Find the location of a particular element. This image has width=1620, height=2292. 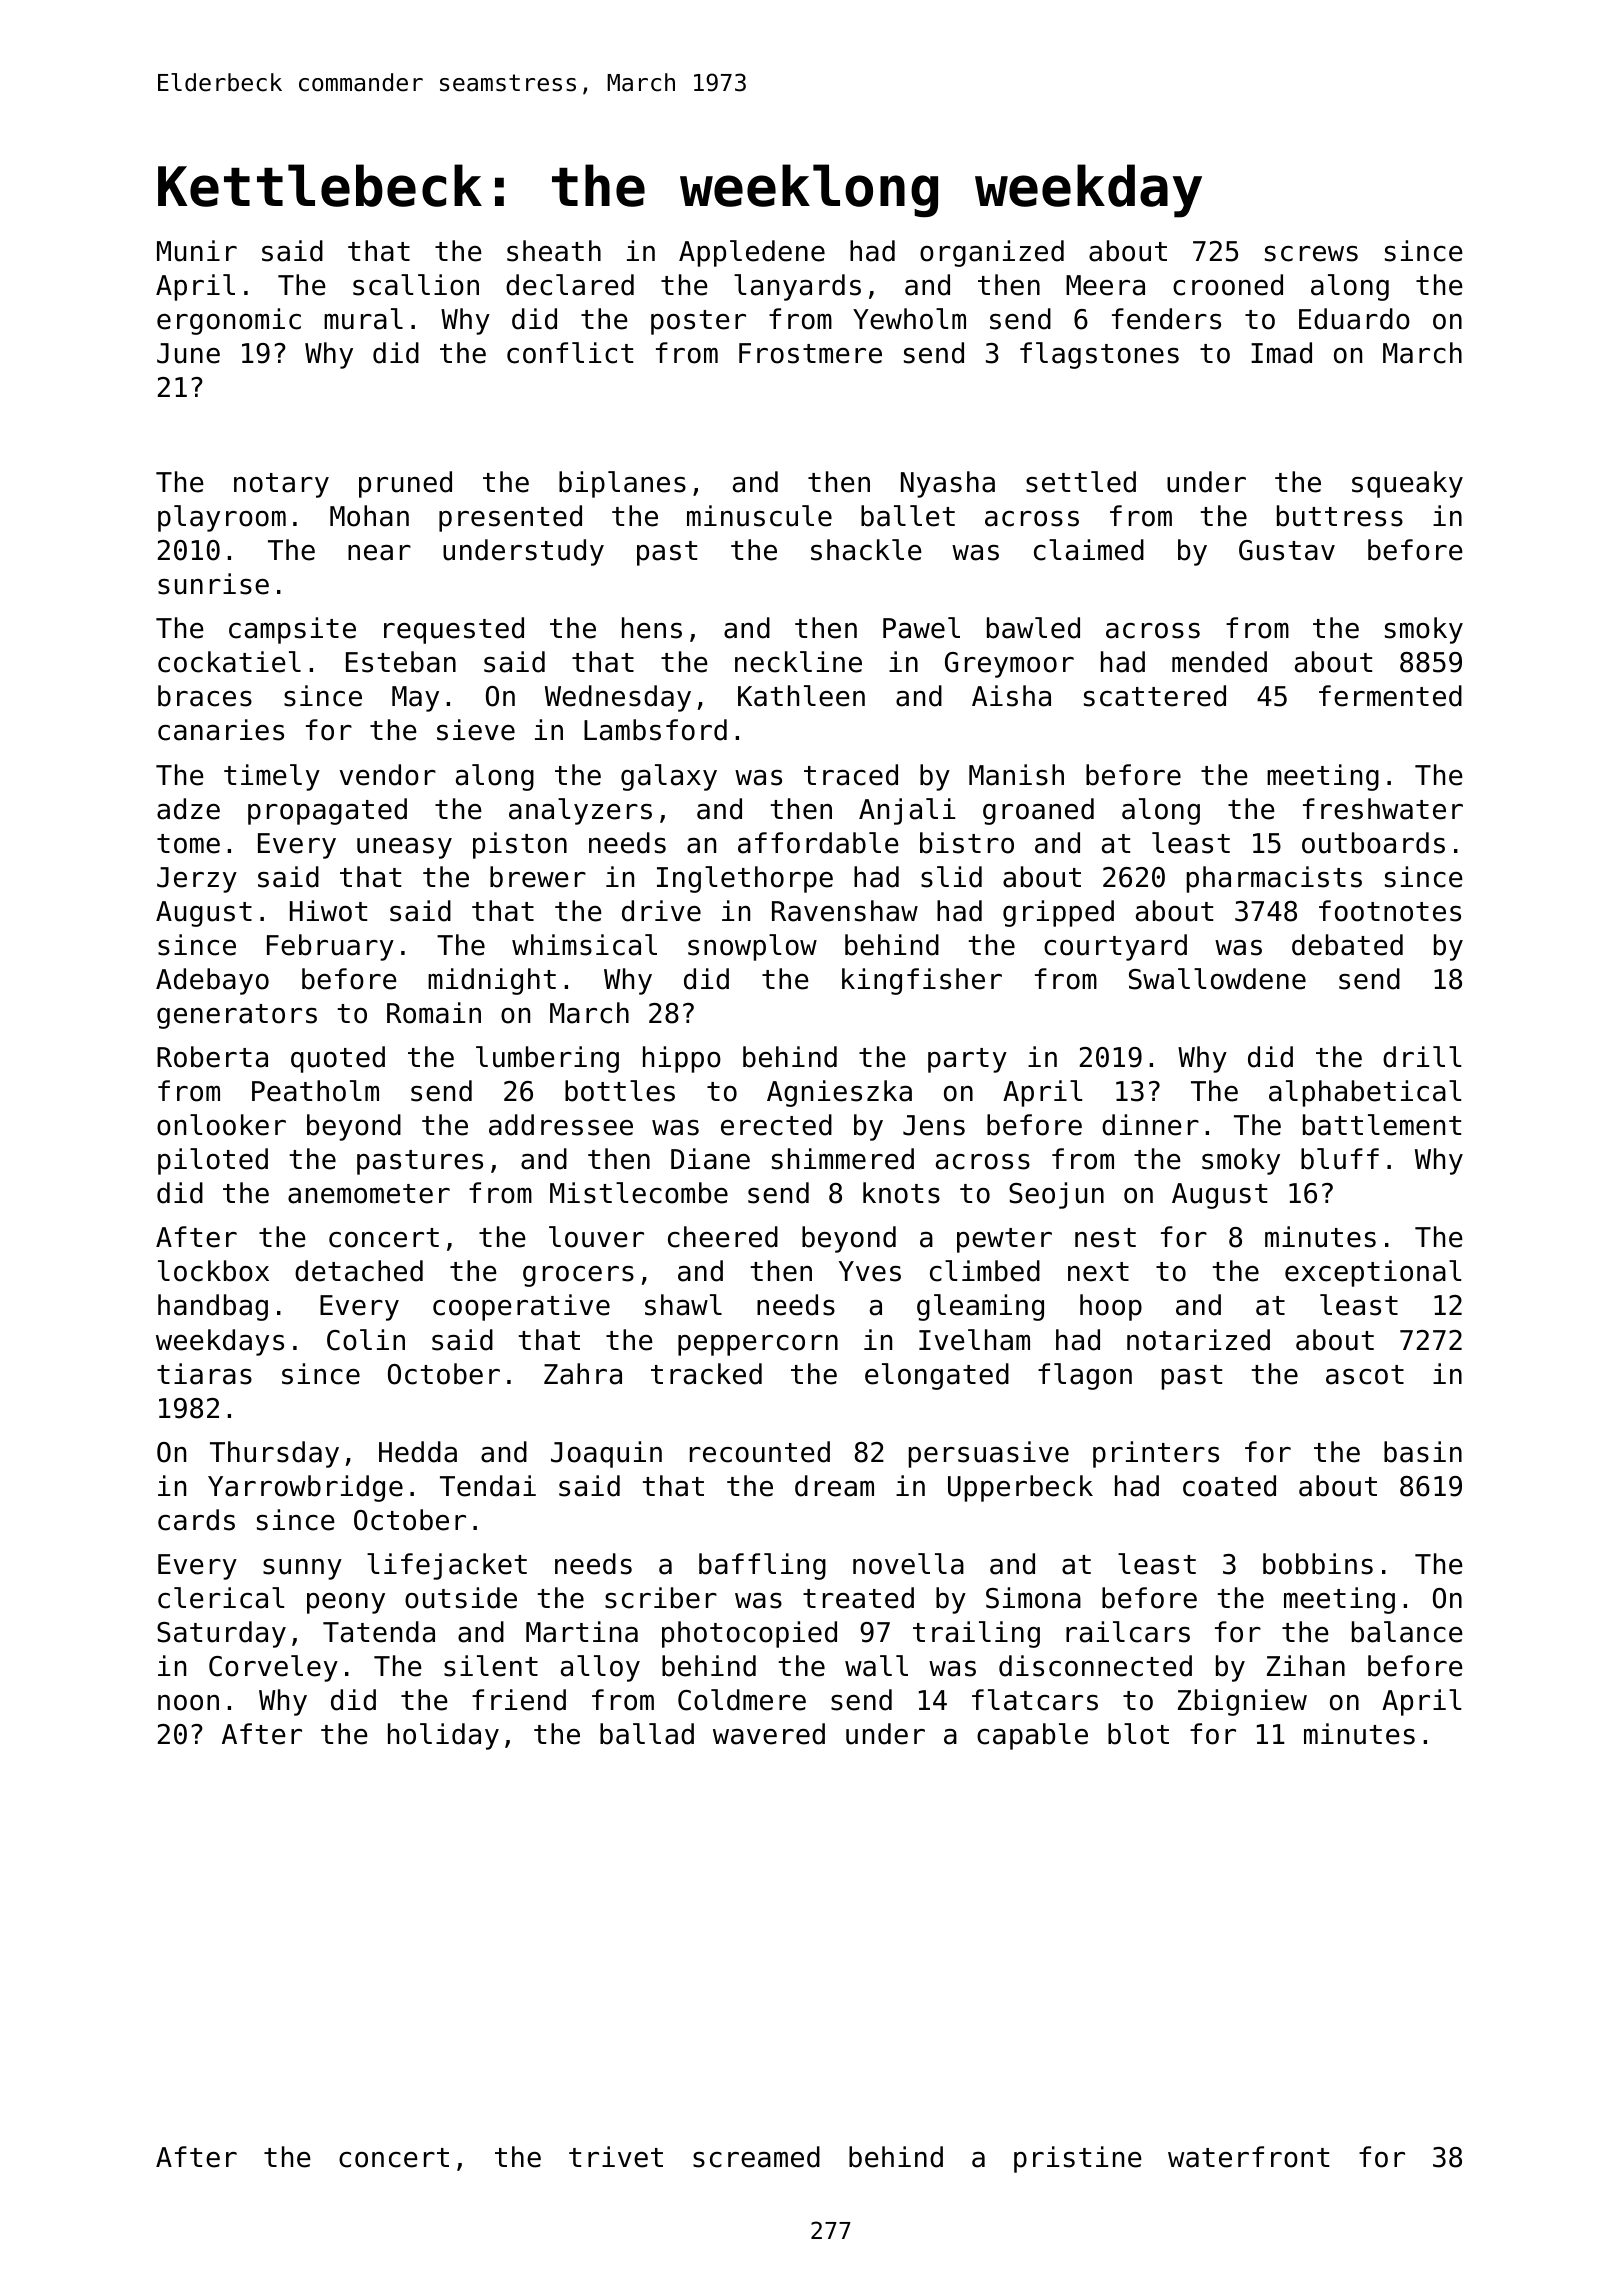

squeaky is located at coordinates (1407, 484).
